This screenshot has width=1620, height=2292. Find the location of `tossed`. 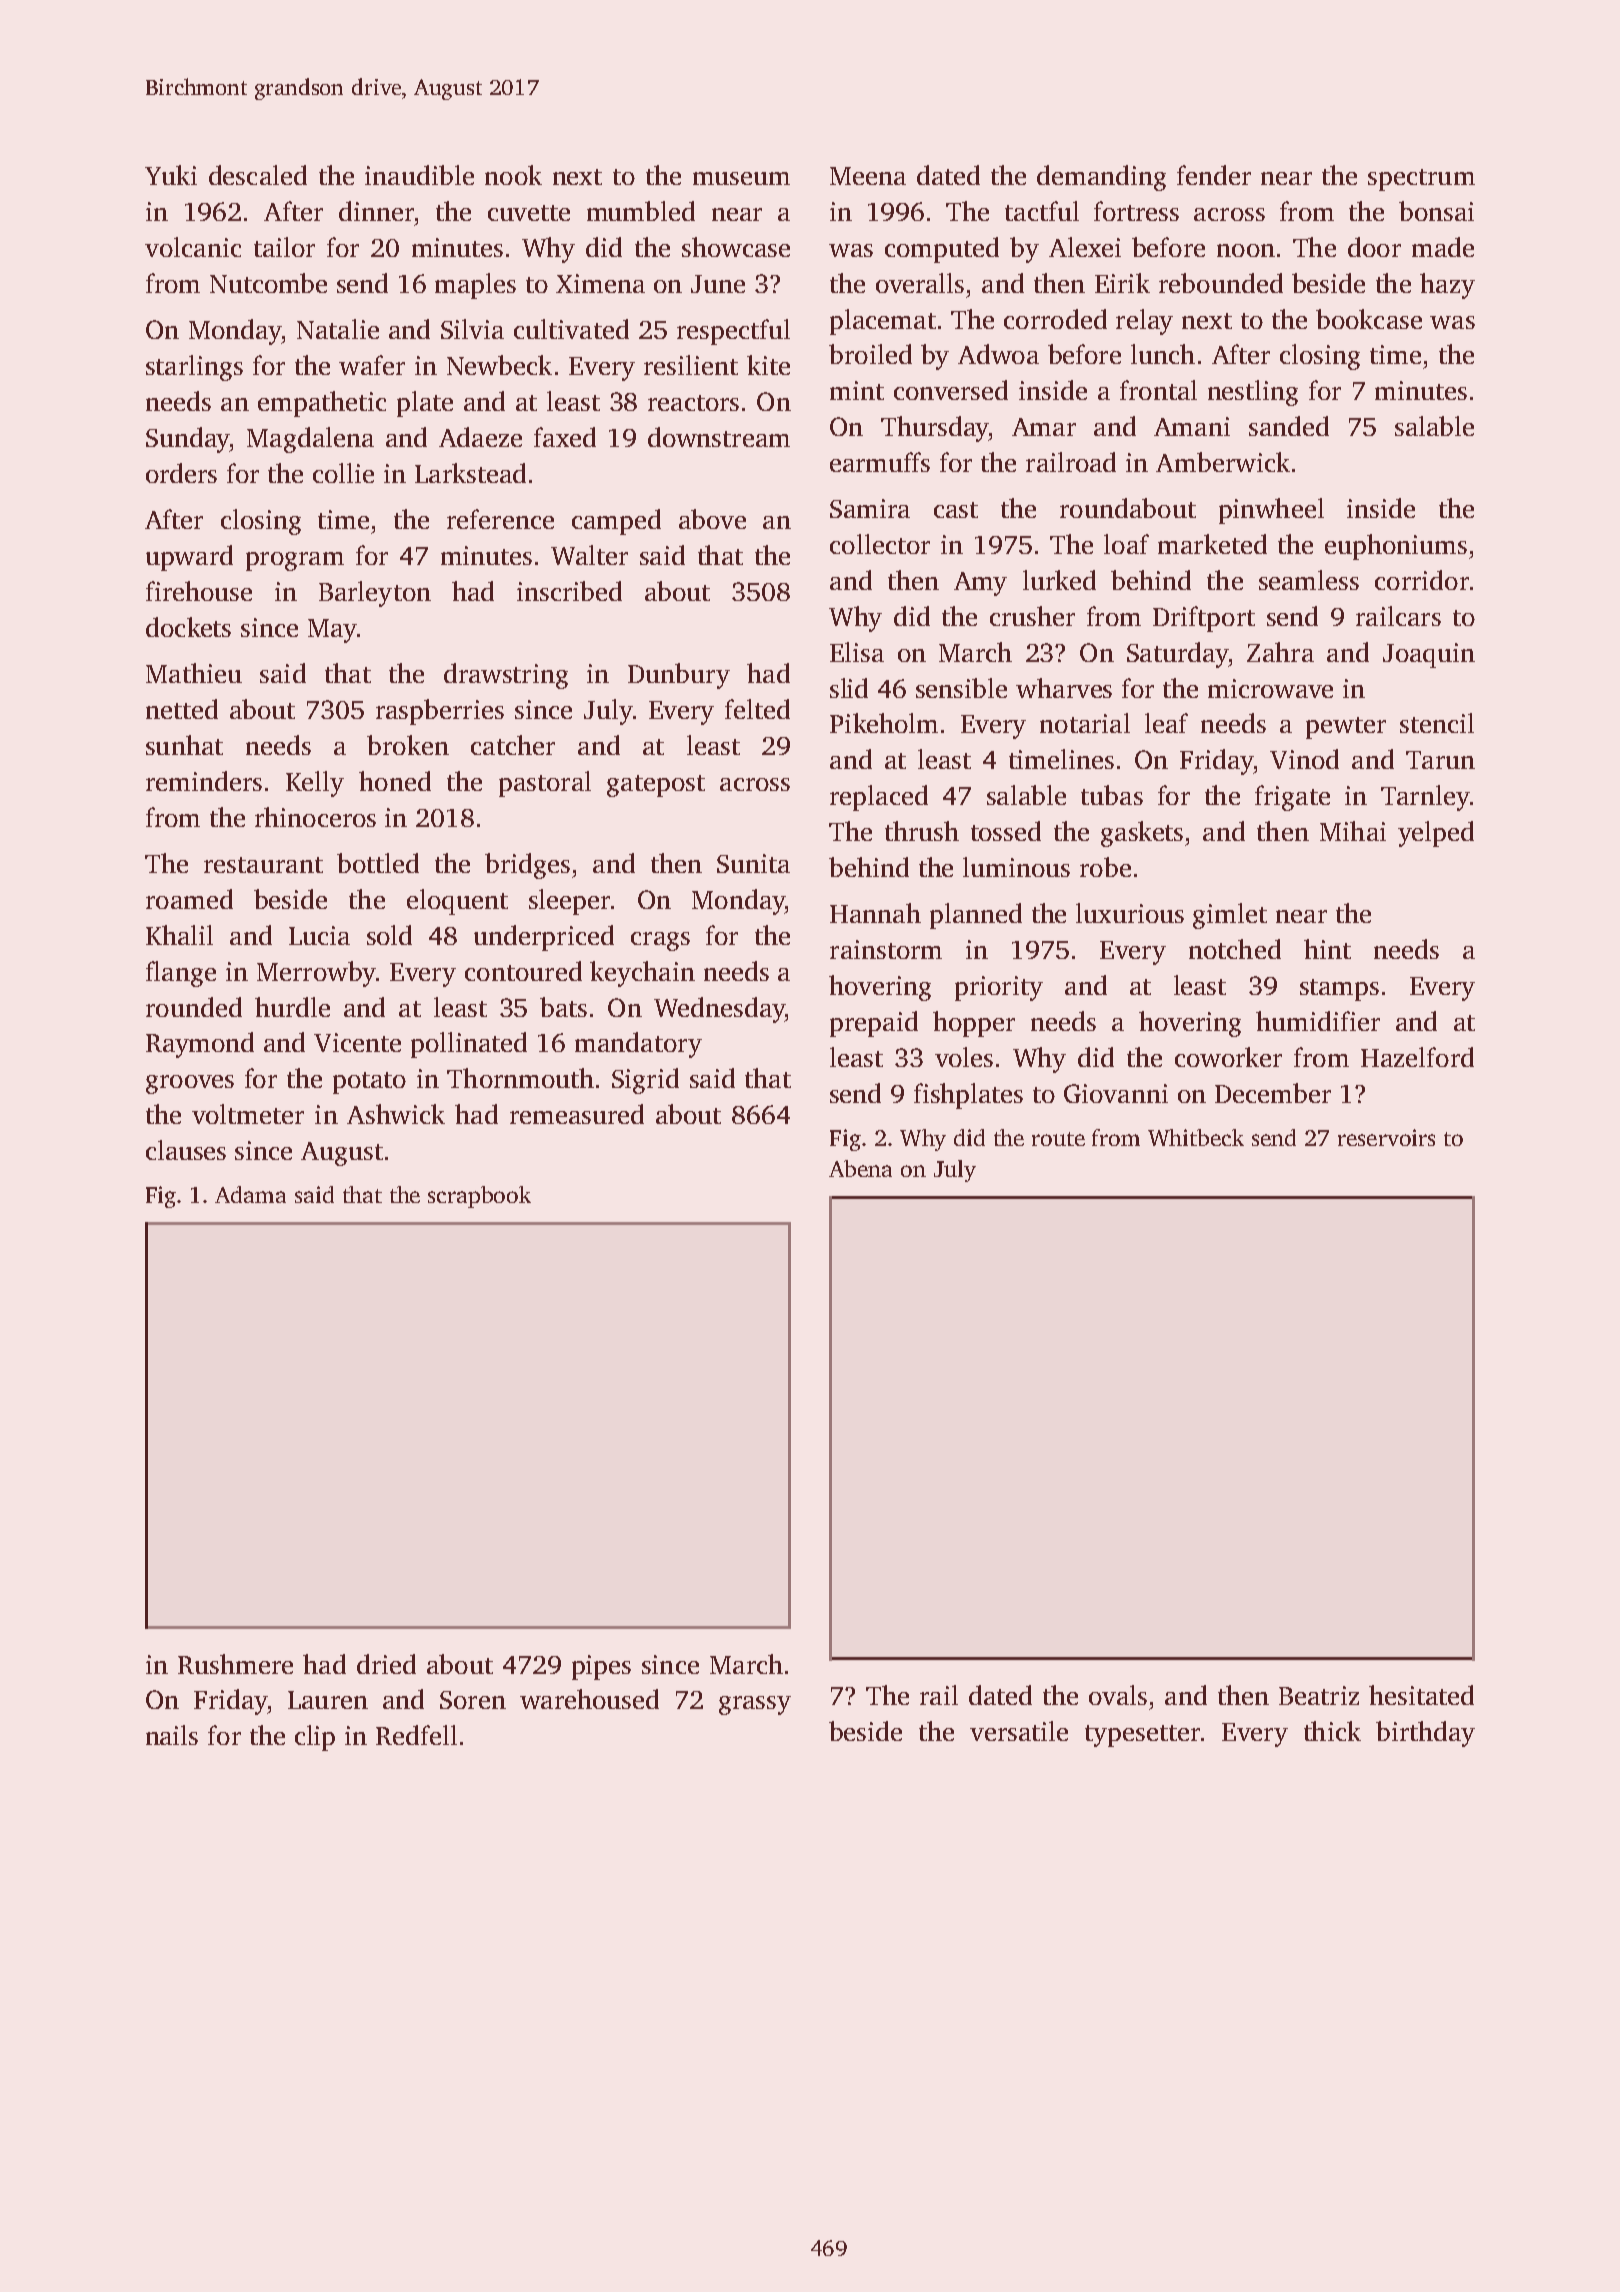

tossed is located at coordinates (1006, 831).
